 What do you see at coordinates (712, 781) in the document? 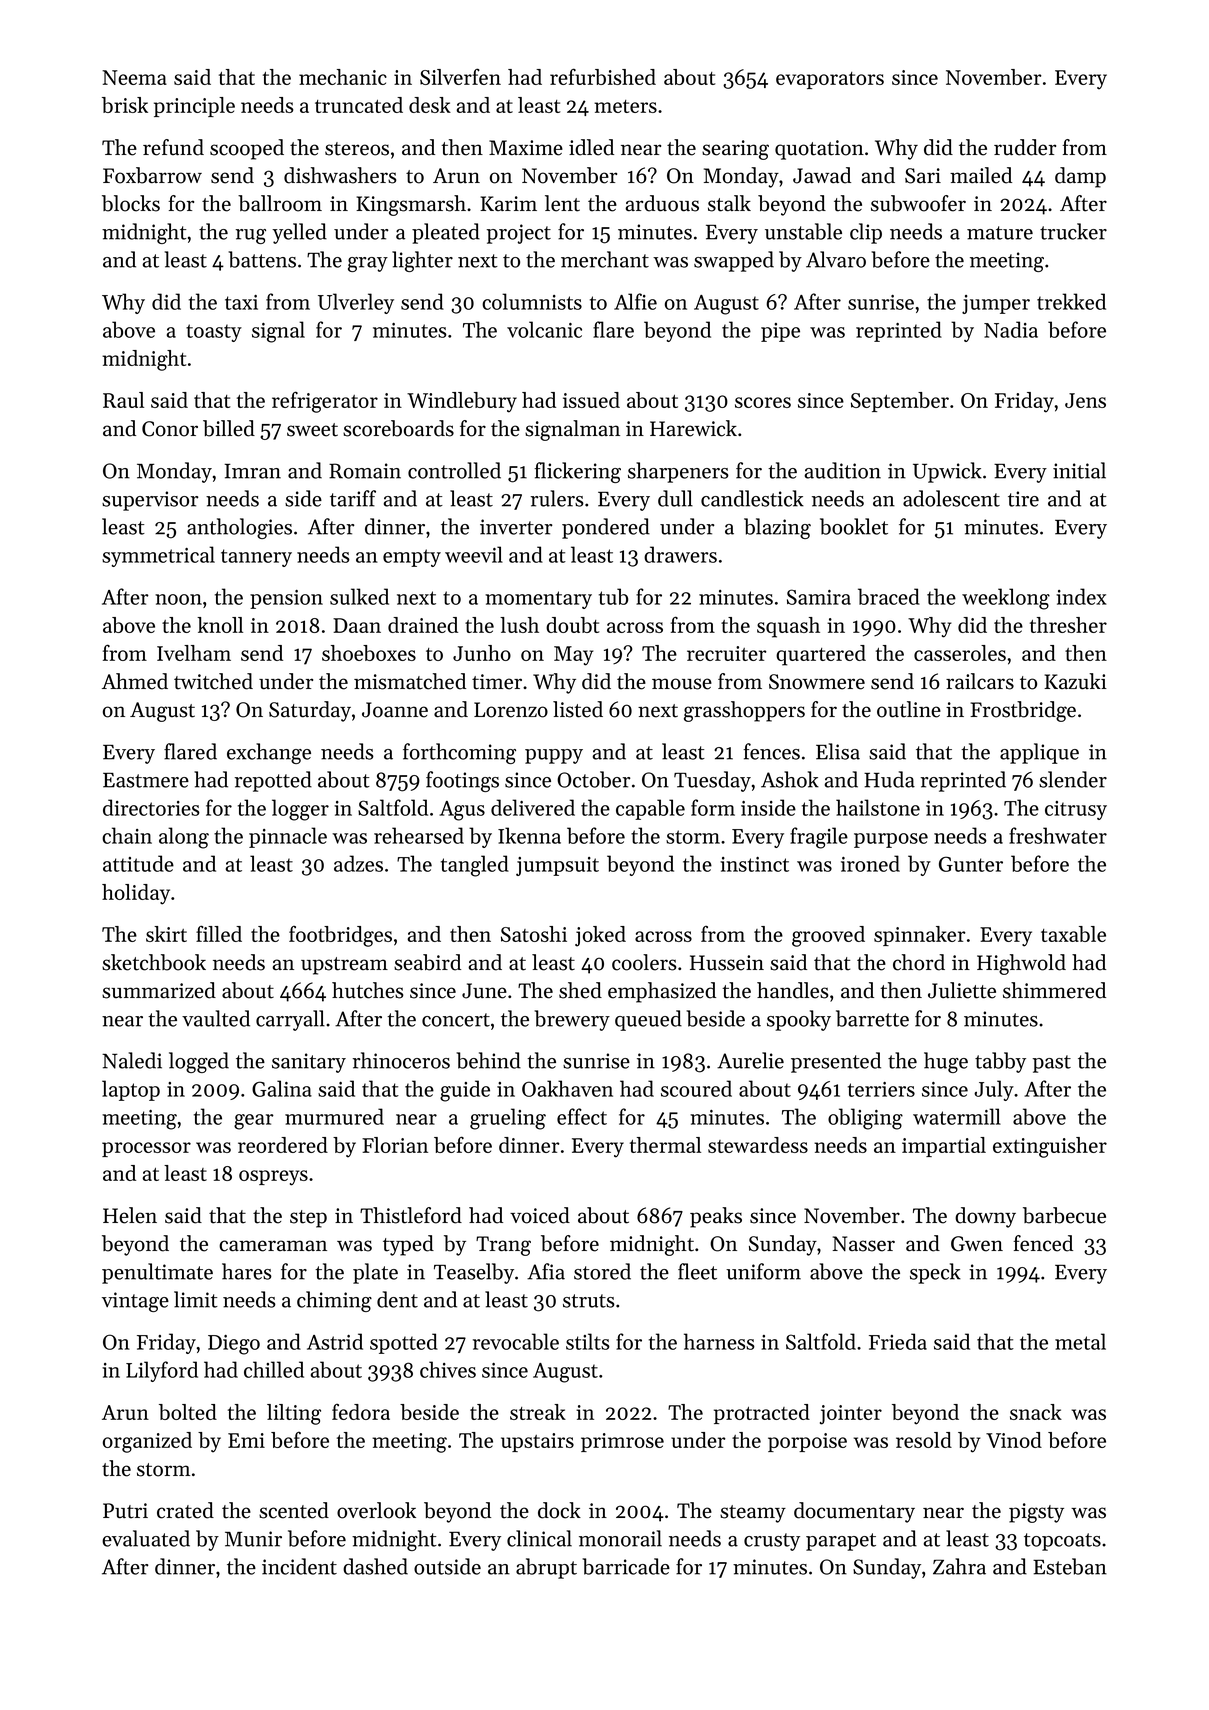
I see `Tuesday` at bounding box center [712, 781].
